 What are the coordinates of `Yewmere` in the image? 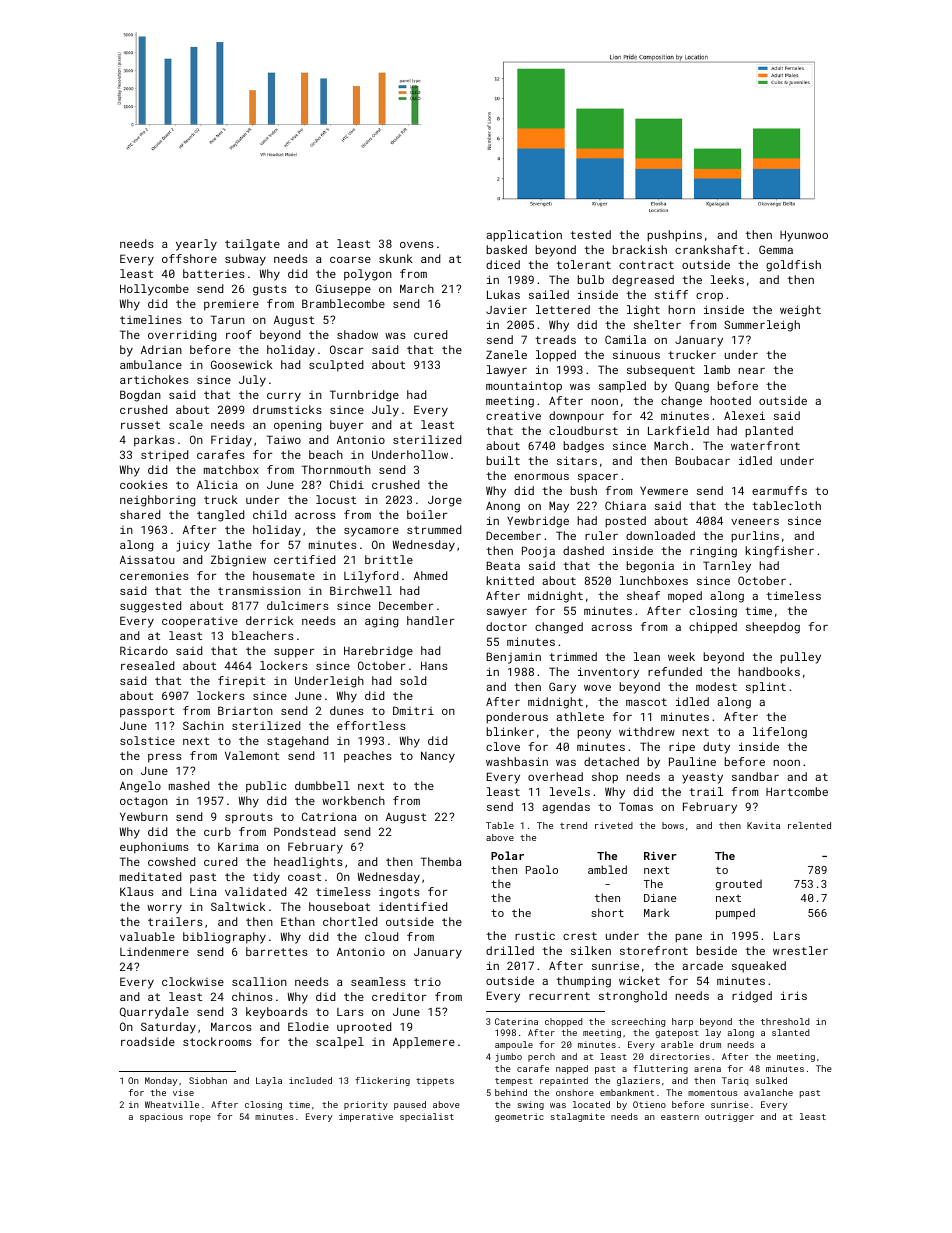 It's located at (664, 490).
